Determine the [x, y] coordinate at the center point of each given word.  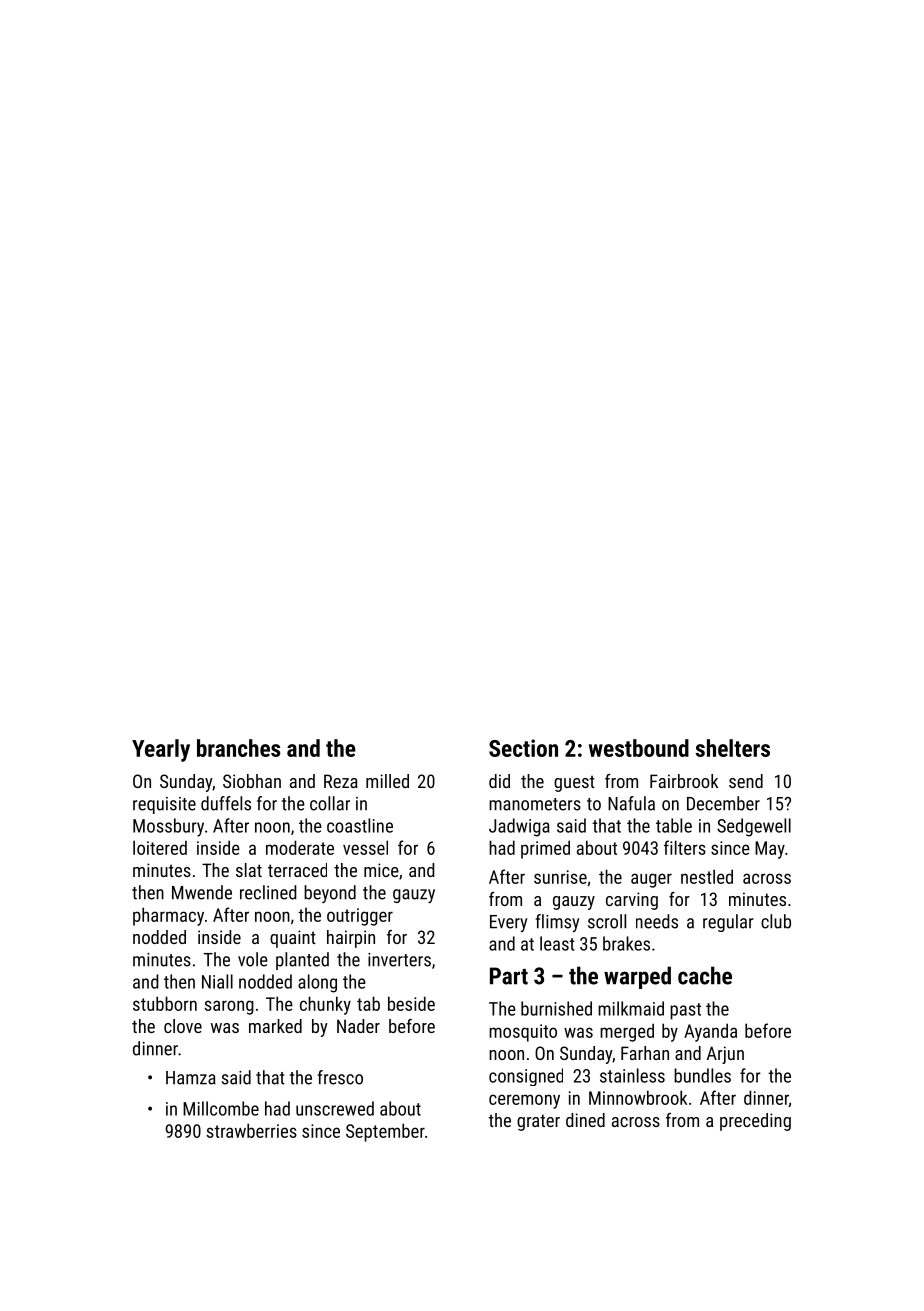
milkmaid [631, 1008]
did [499, 781]
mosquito [523, 1033]
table [674, 825]
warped [637, 977]
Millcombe [221, 1108]
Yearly [161, 750]
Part [509, 976]
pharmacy [168, 916]
